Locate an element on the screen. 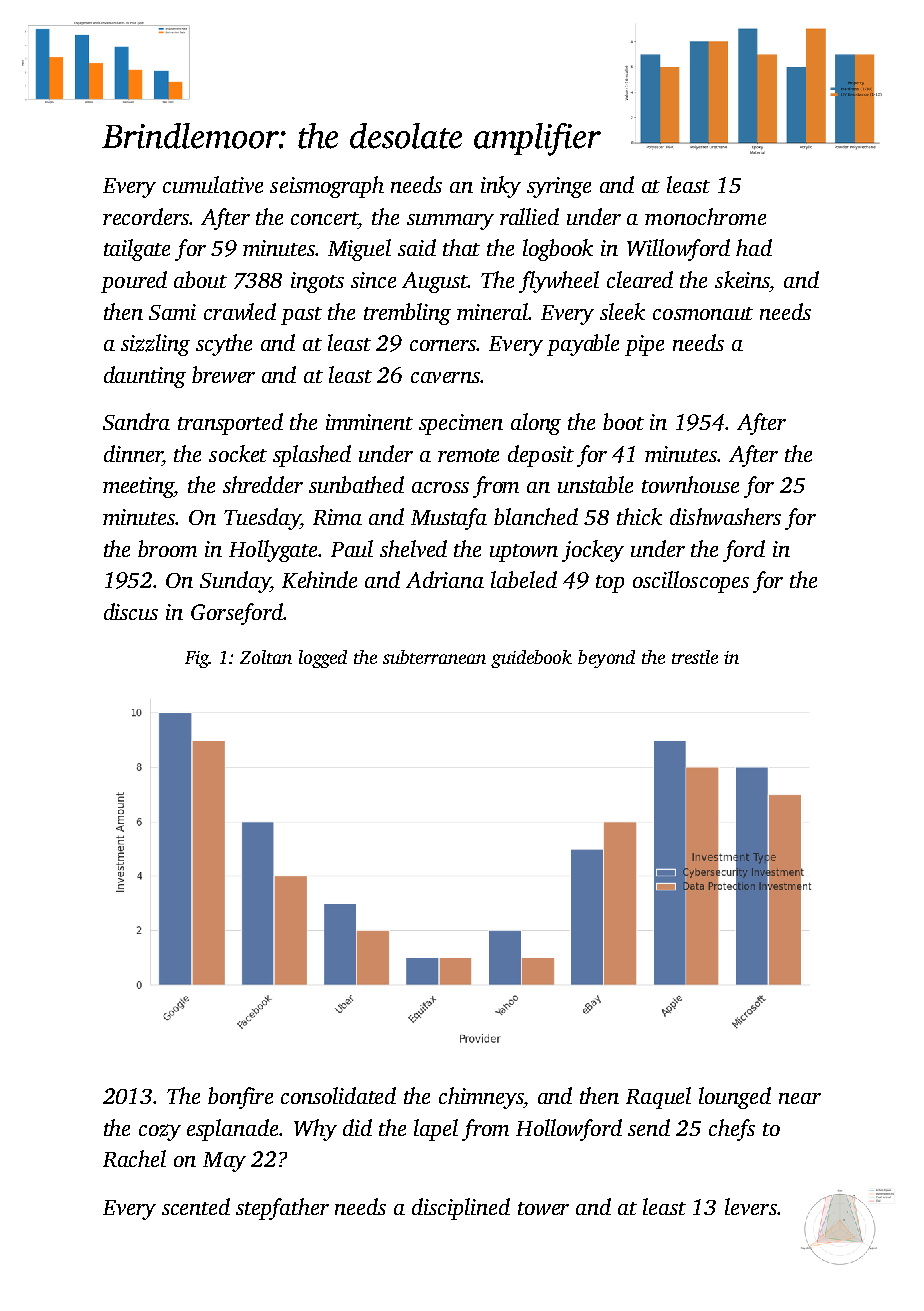 The image size is (924, 1311). lounged is located at coordinates (735, 1098).
